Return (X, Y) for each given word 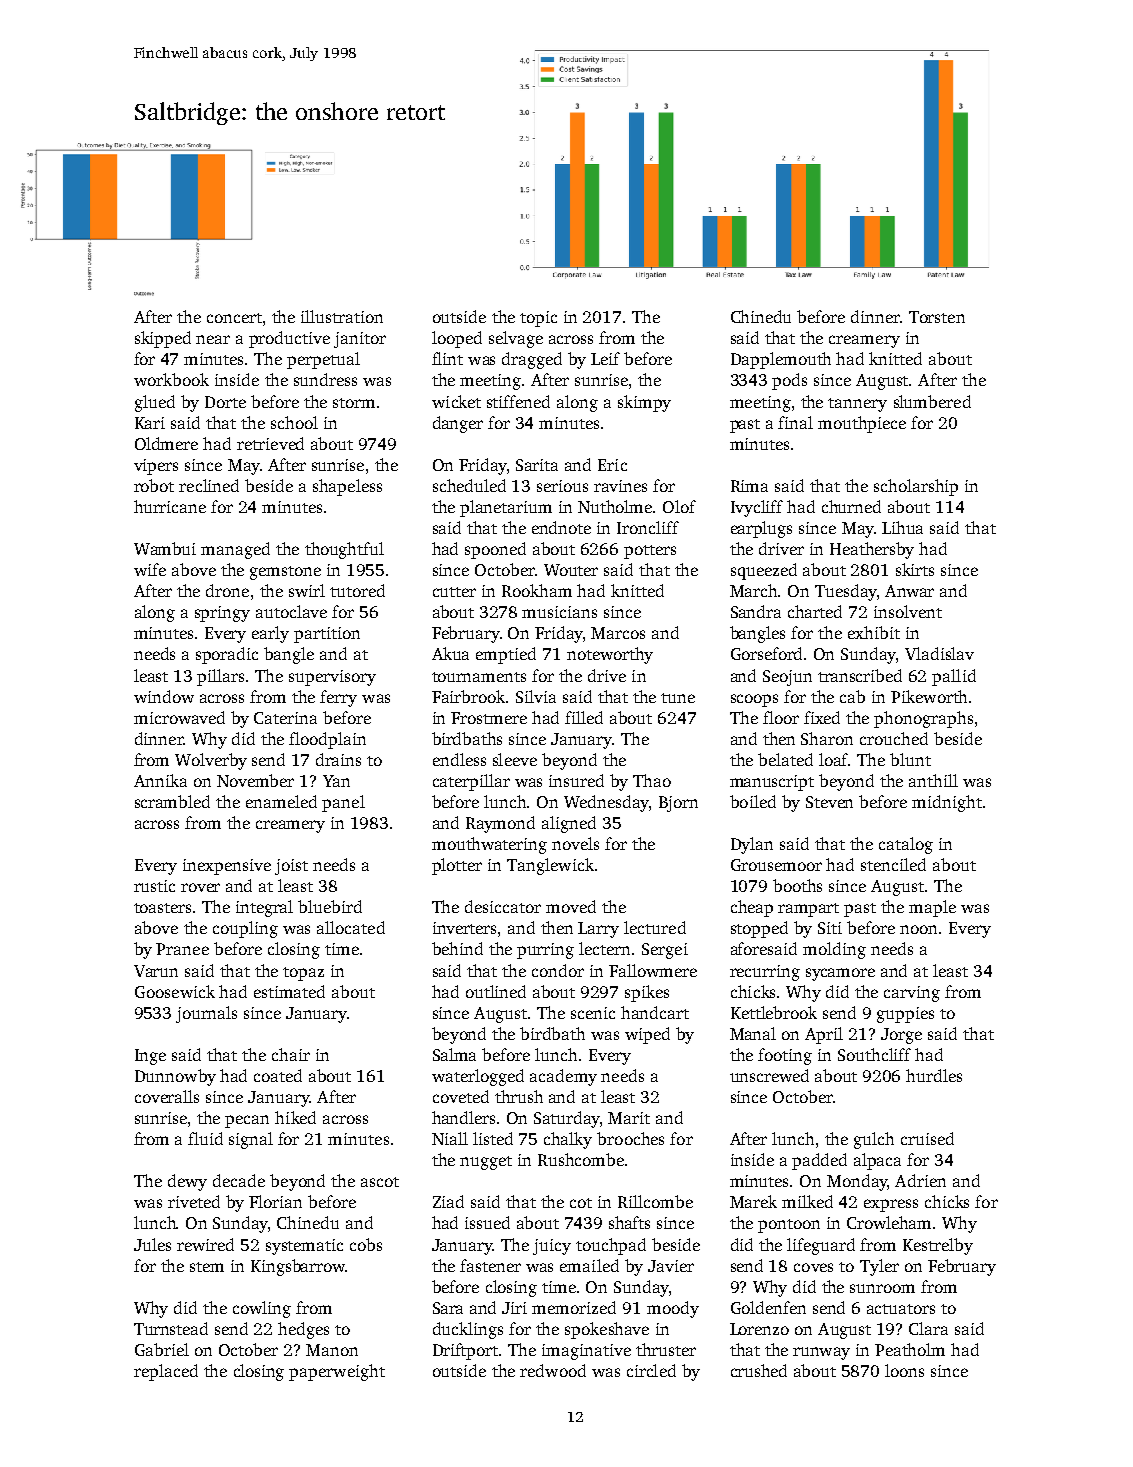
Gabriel (162, 1349)
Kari (150, 423)
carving (912, 994)
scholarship (916, 487)
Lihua (902, 527)
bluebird (330, 906)
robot (154, 485)
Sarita (537, 465)
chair (291, 1054)
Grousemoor (776, 865)
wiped (647, 1035)
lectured (655, 927)
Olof (679, 506)
